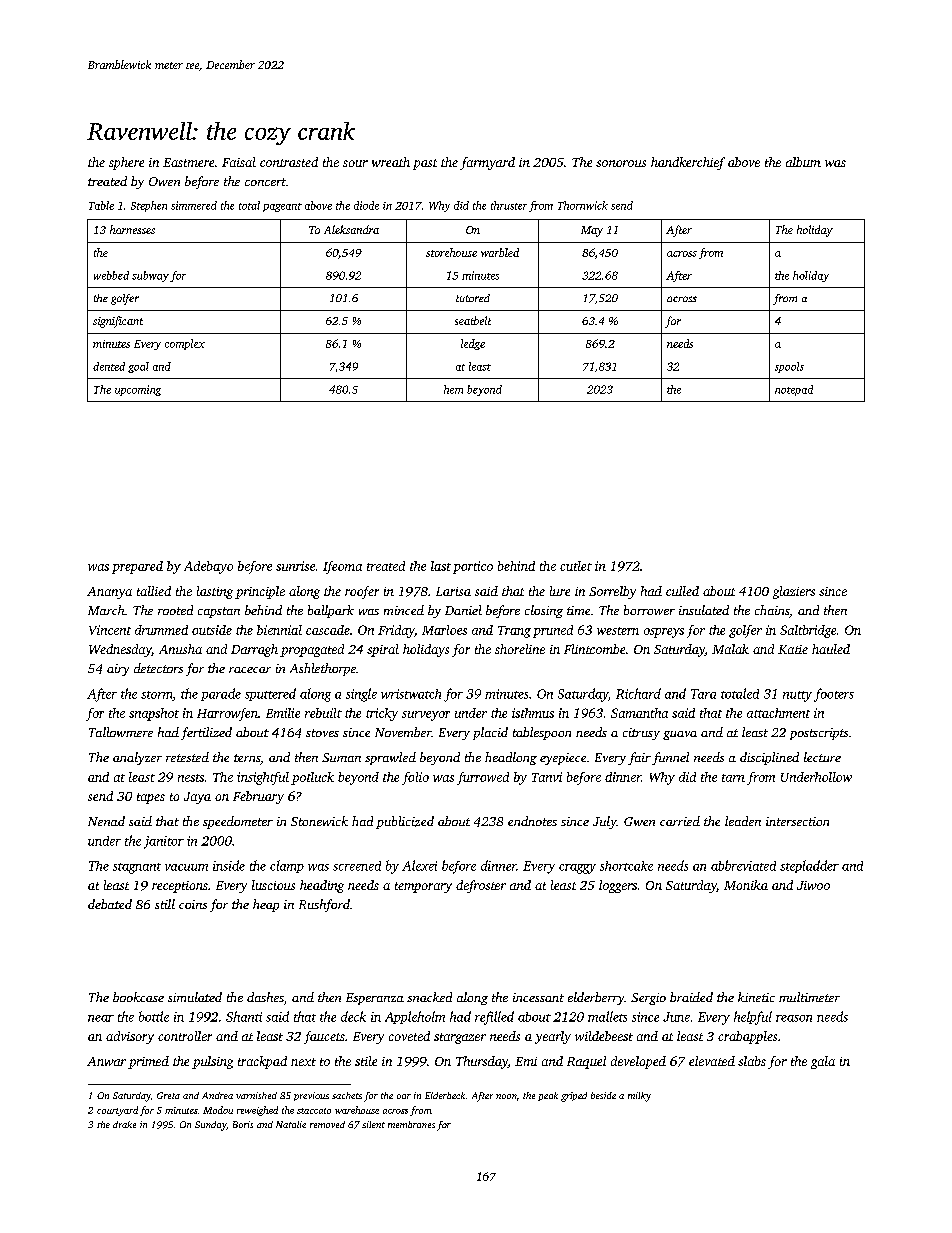 The height and width of the screenshot is (1233, 952). I want to click on complex, so click(185, 344).
